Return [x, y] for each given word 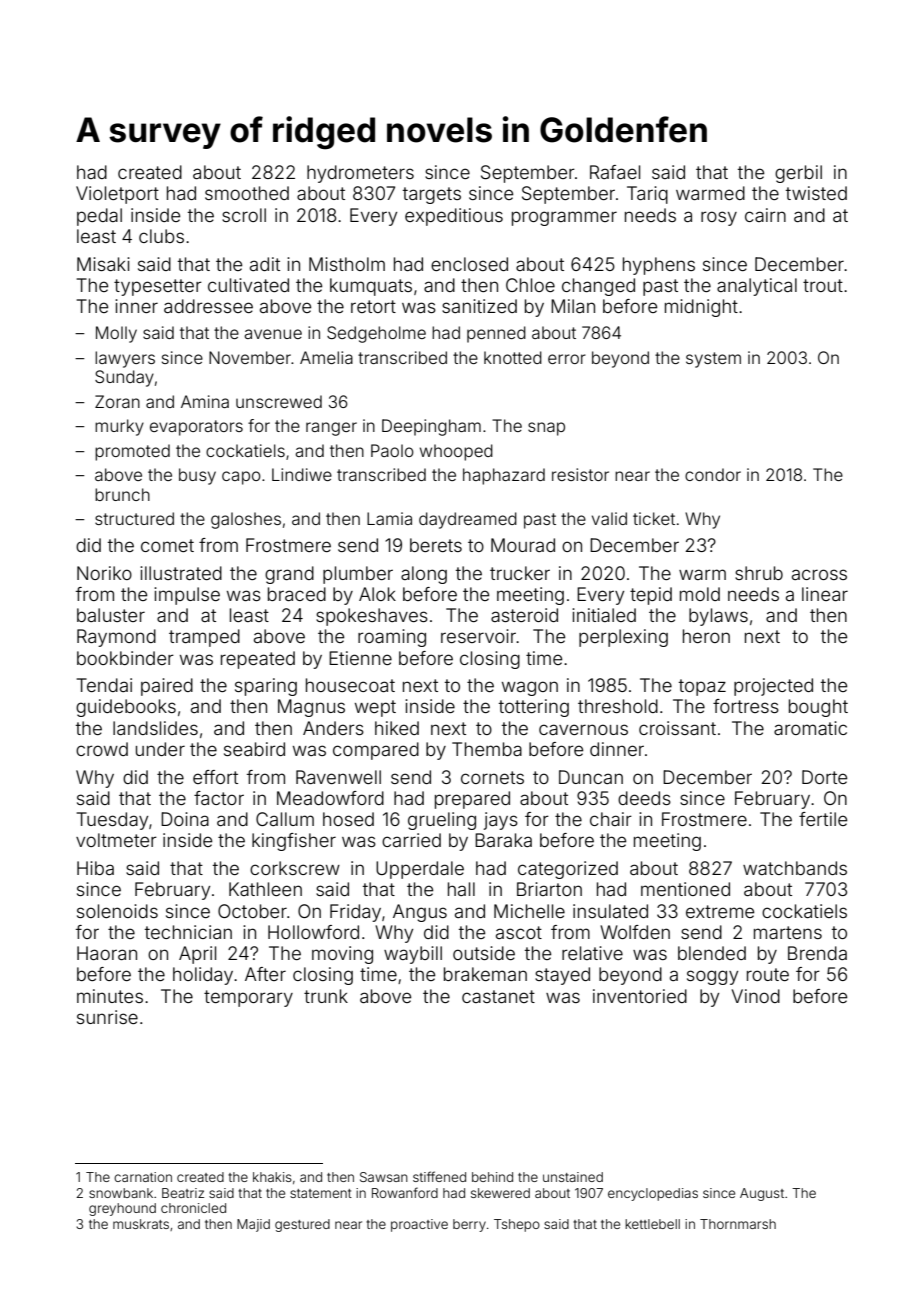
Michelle [529, 911]
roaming [392, 638]
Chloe [530, 285]
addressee [208, 306]
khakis [272, 1177]
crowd [102, 749]
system [713, 360]
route [768, 974]
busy [197, 476]
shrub [759, 573]
